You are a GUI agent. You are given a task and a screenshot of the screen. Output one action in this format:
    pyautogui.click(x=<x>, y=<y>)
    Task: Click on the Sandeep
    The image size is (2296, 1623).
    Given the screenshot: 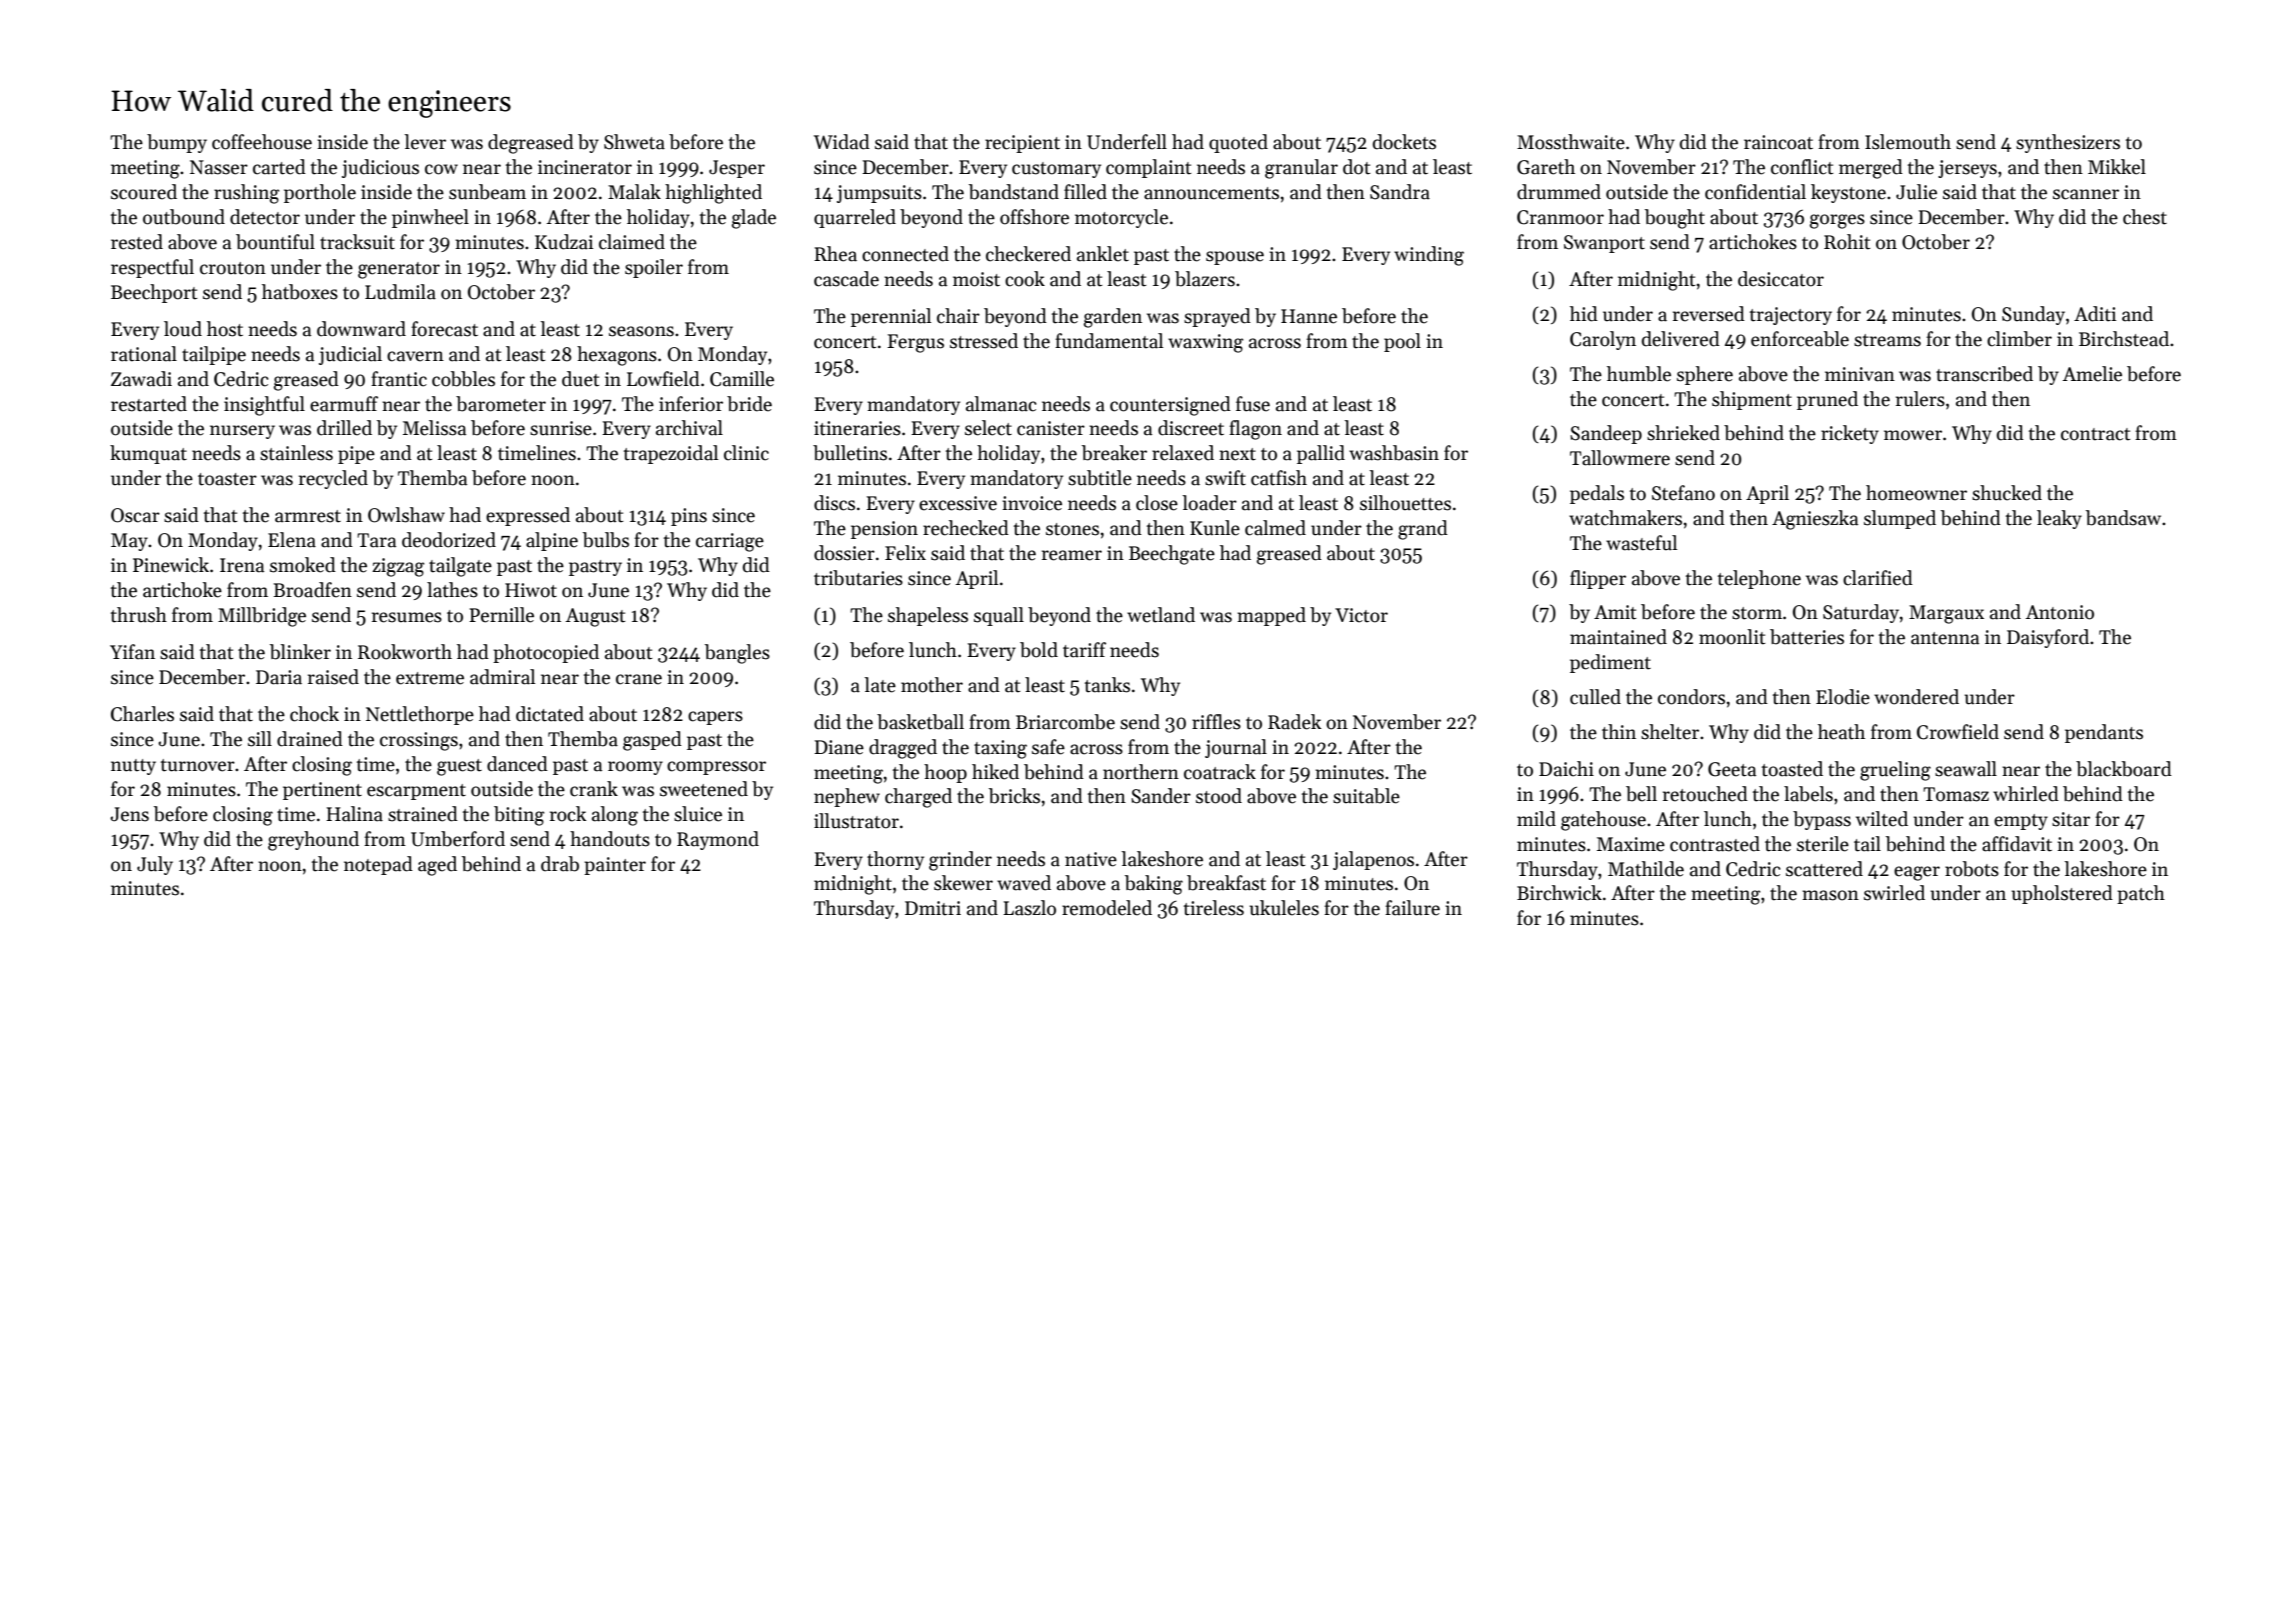 What is the action you would take?
    pyautogui.click(x=1606, y=434)
